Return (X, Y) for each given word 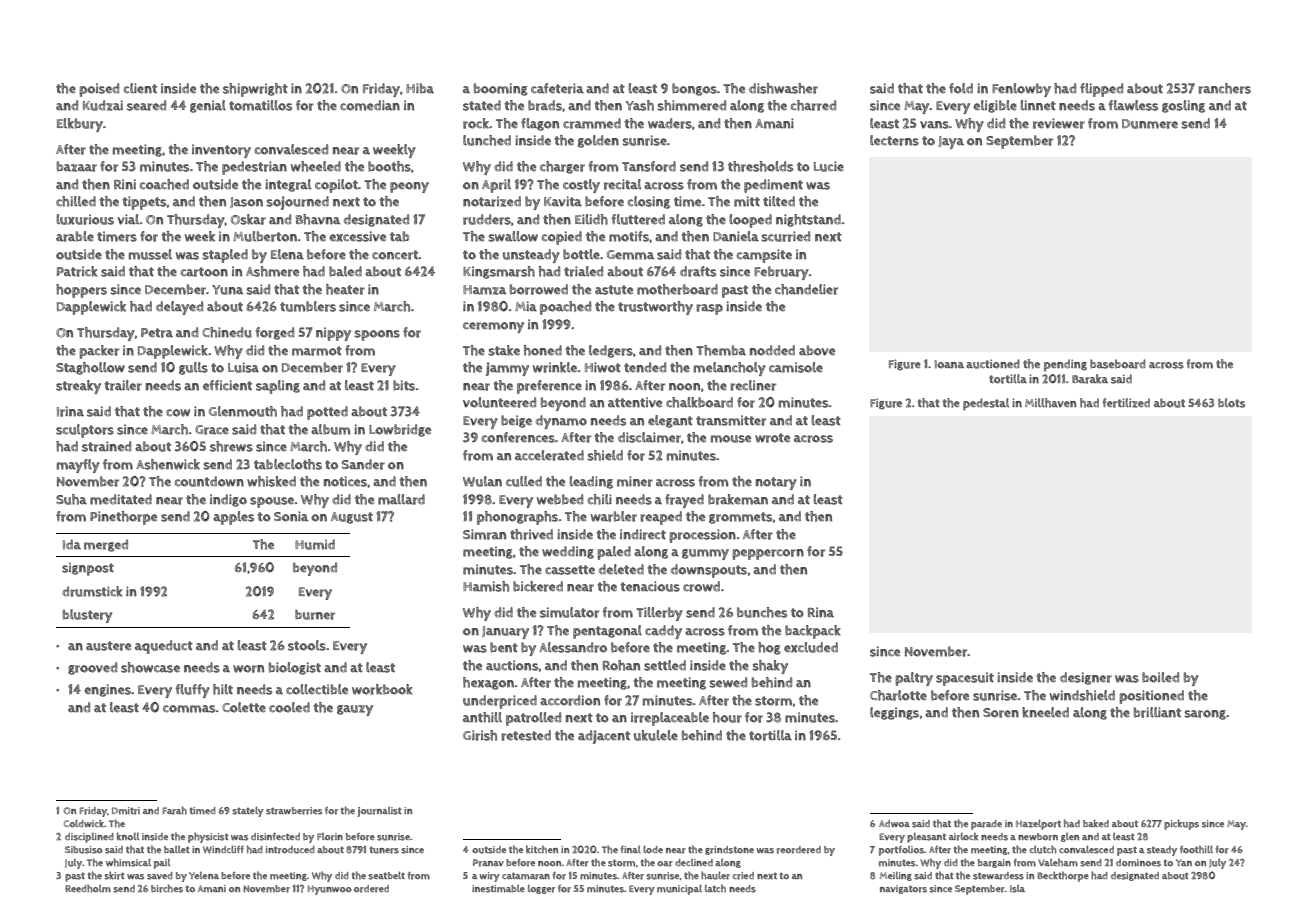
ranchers (1224, 88)
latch (715, 888)
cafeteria (557, 88)
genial (208, 106)
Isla (1017, 889)
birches (167, 888)
